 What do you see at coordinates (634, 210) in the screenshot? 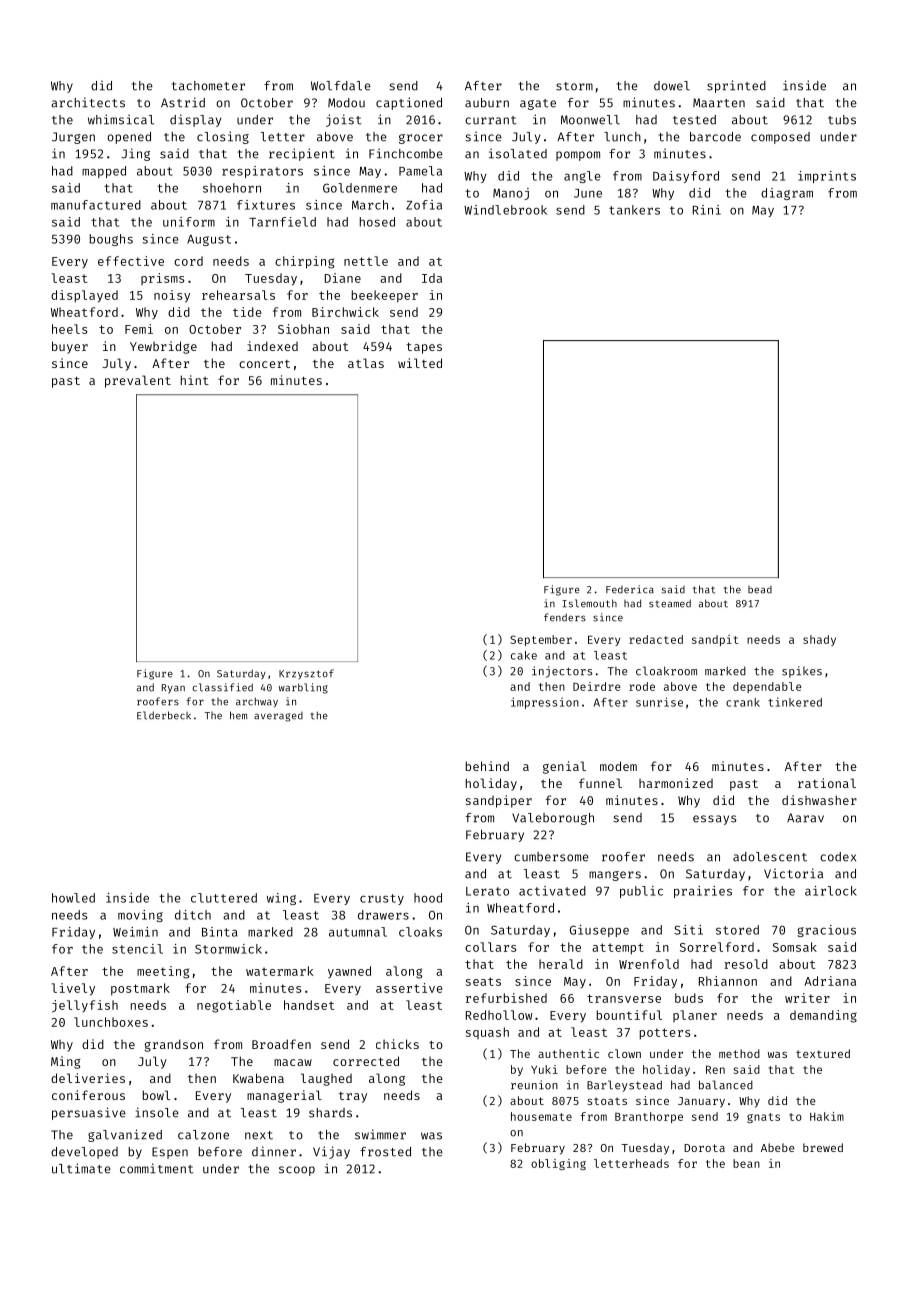
I see `tankers` at bounding box center [634, 210].
